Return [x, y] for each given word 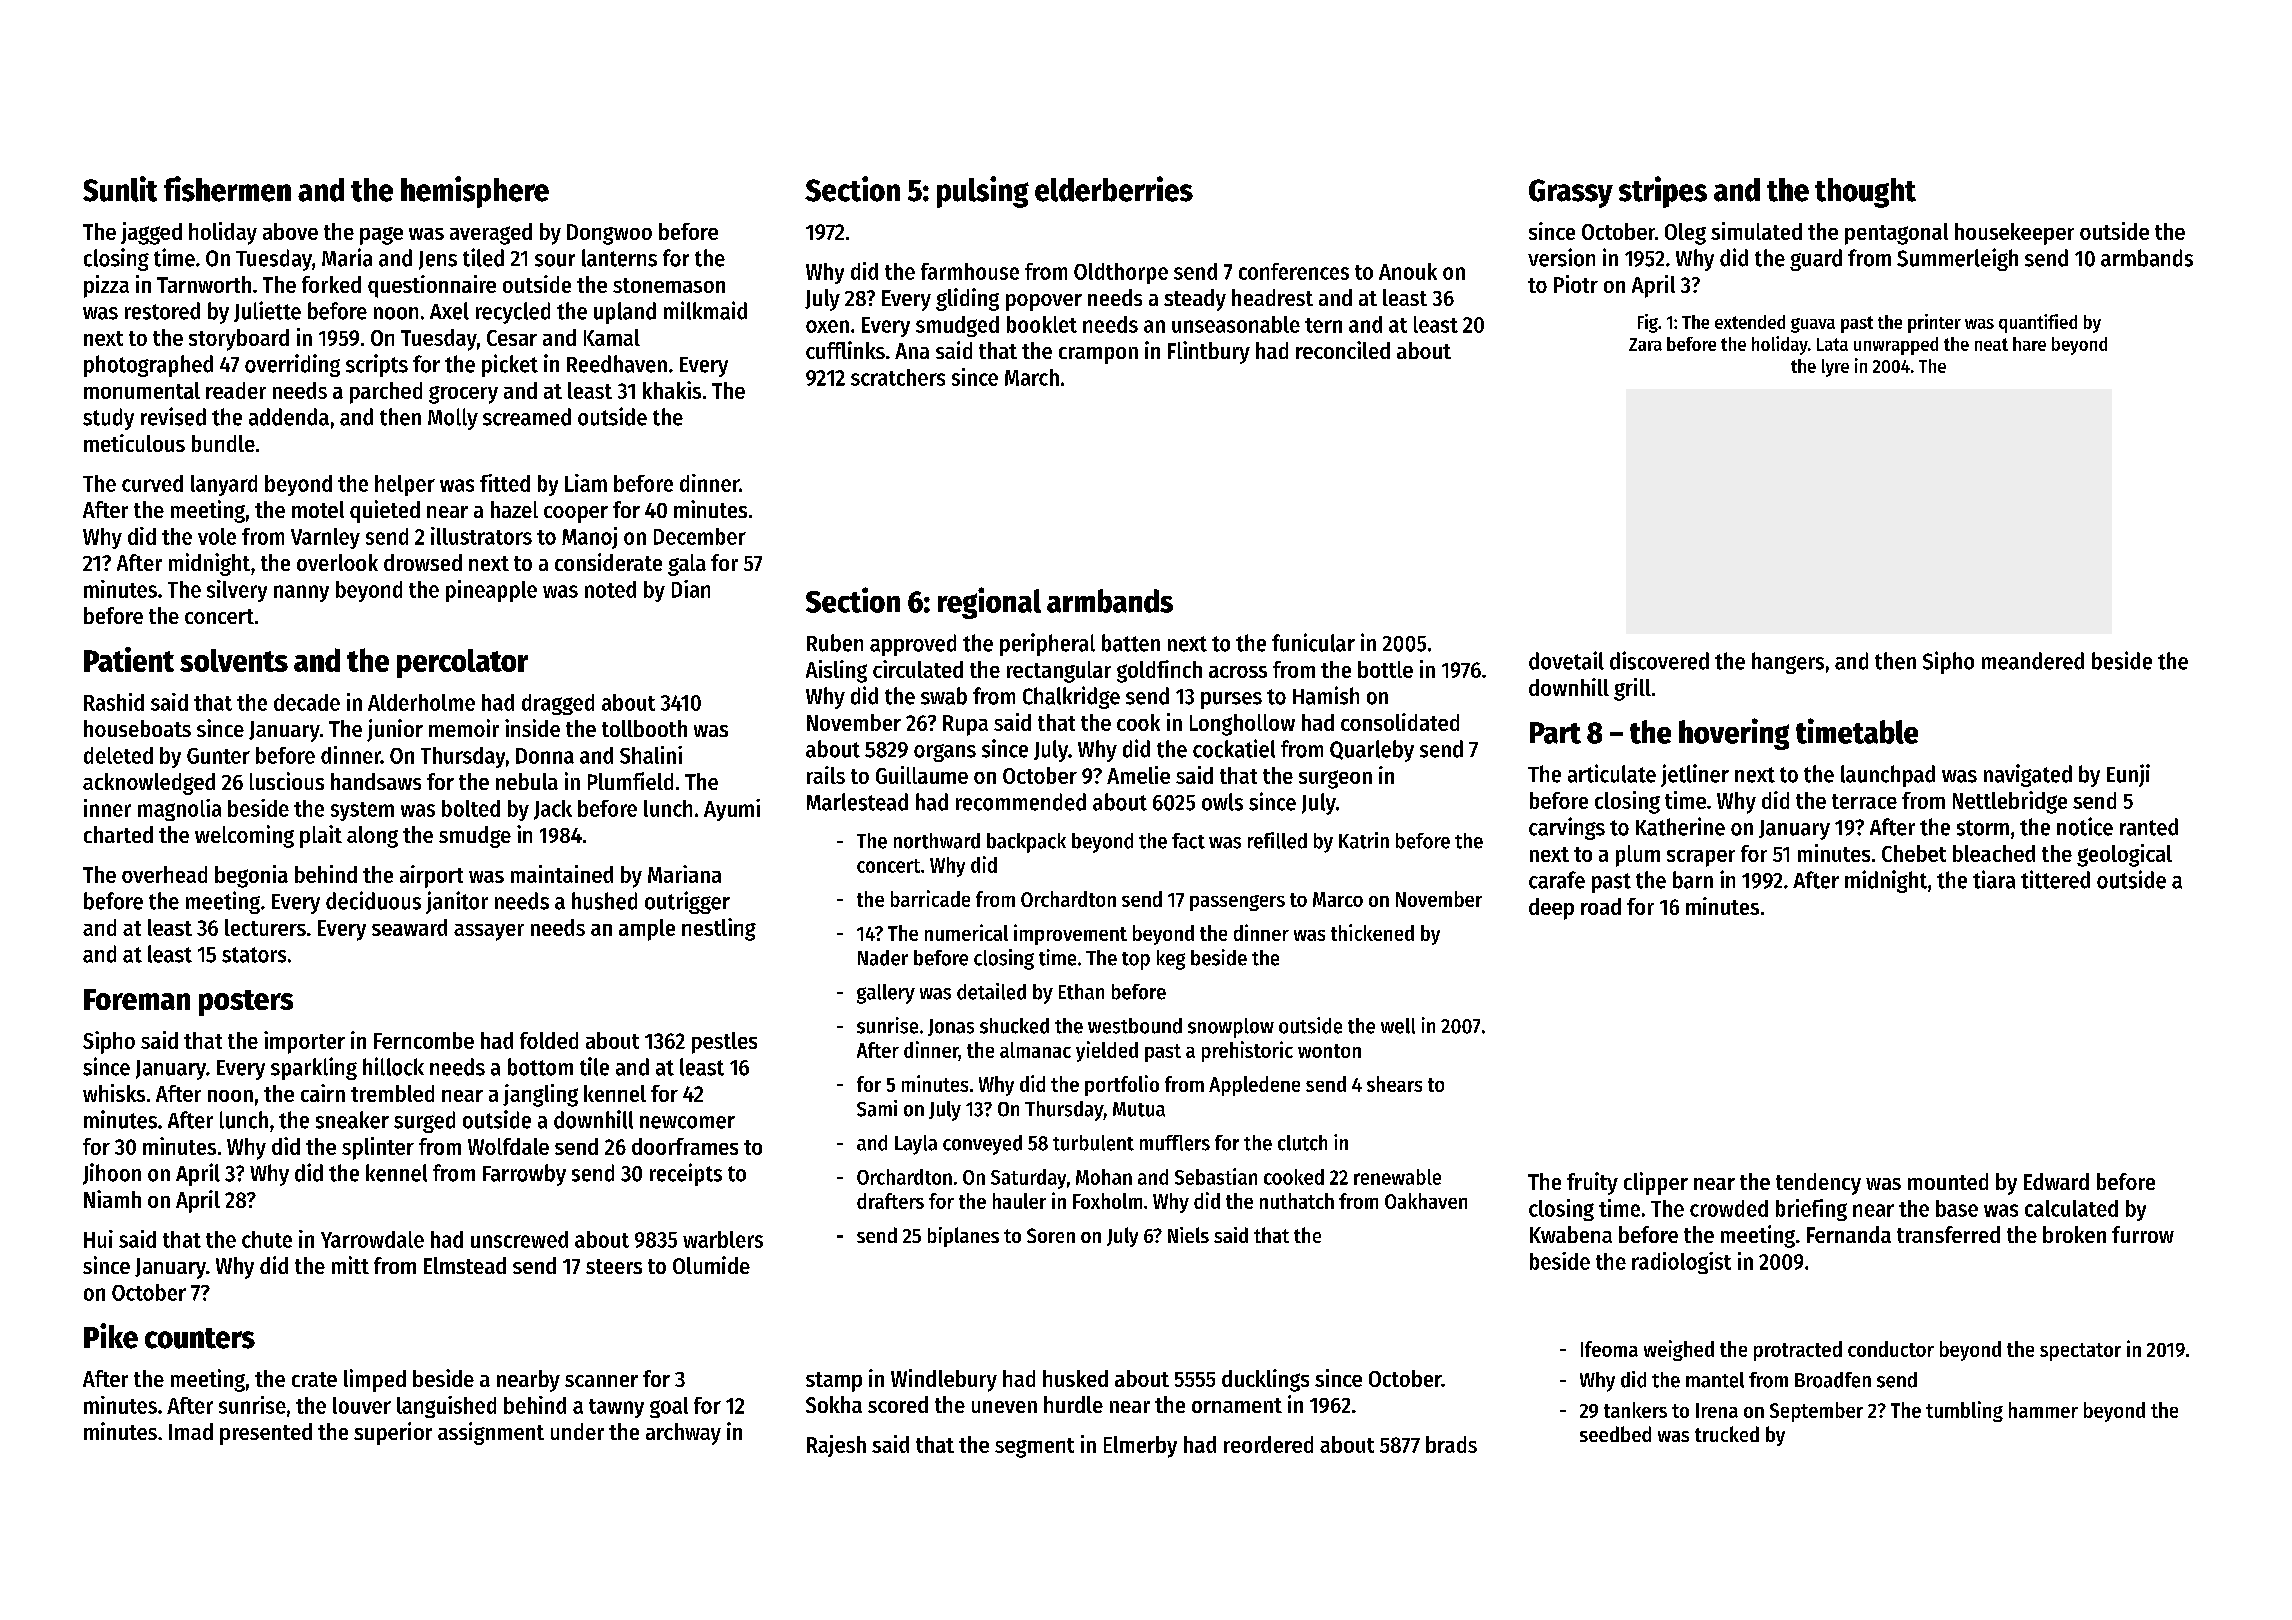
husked [1075, 1378]
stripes [1663, 192]
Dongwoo [609, 234]
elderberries [1114, 189]
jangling [540, 1095]
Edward [2056, 1181]
